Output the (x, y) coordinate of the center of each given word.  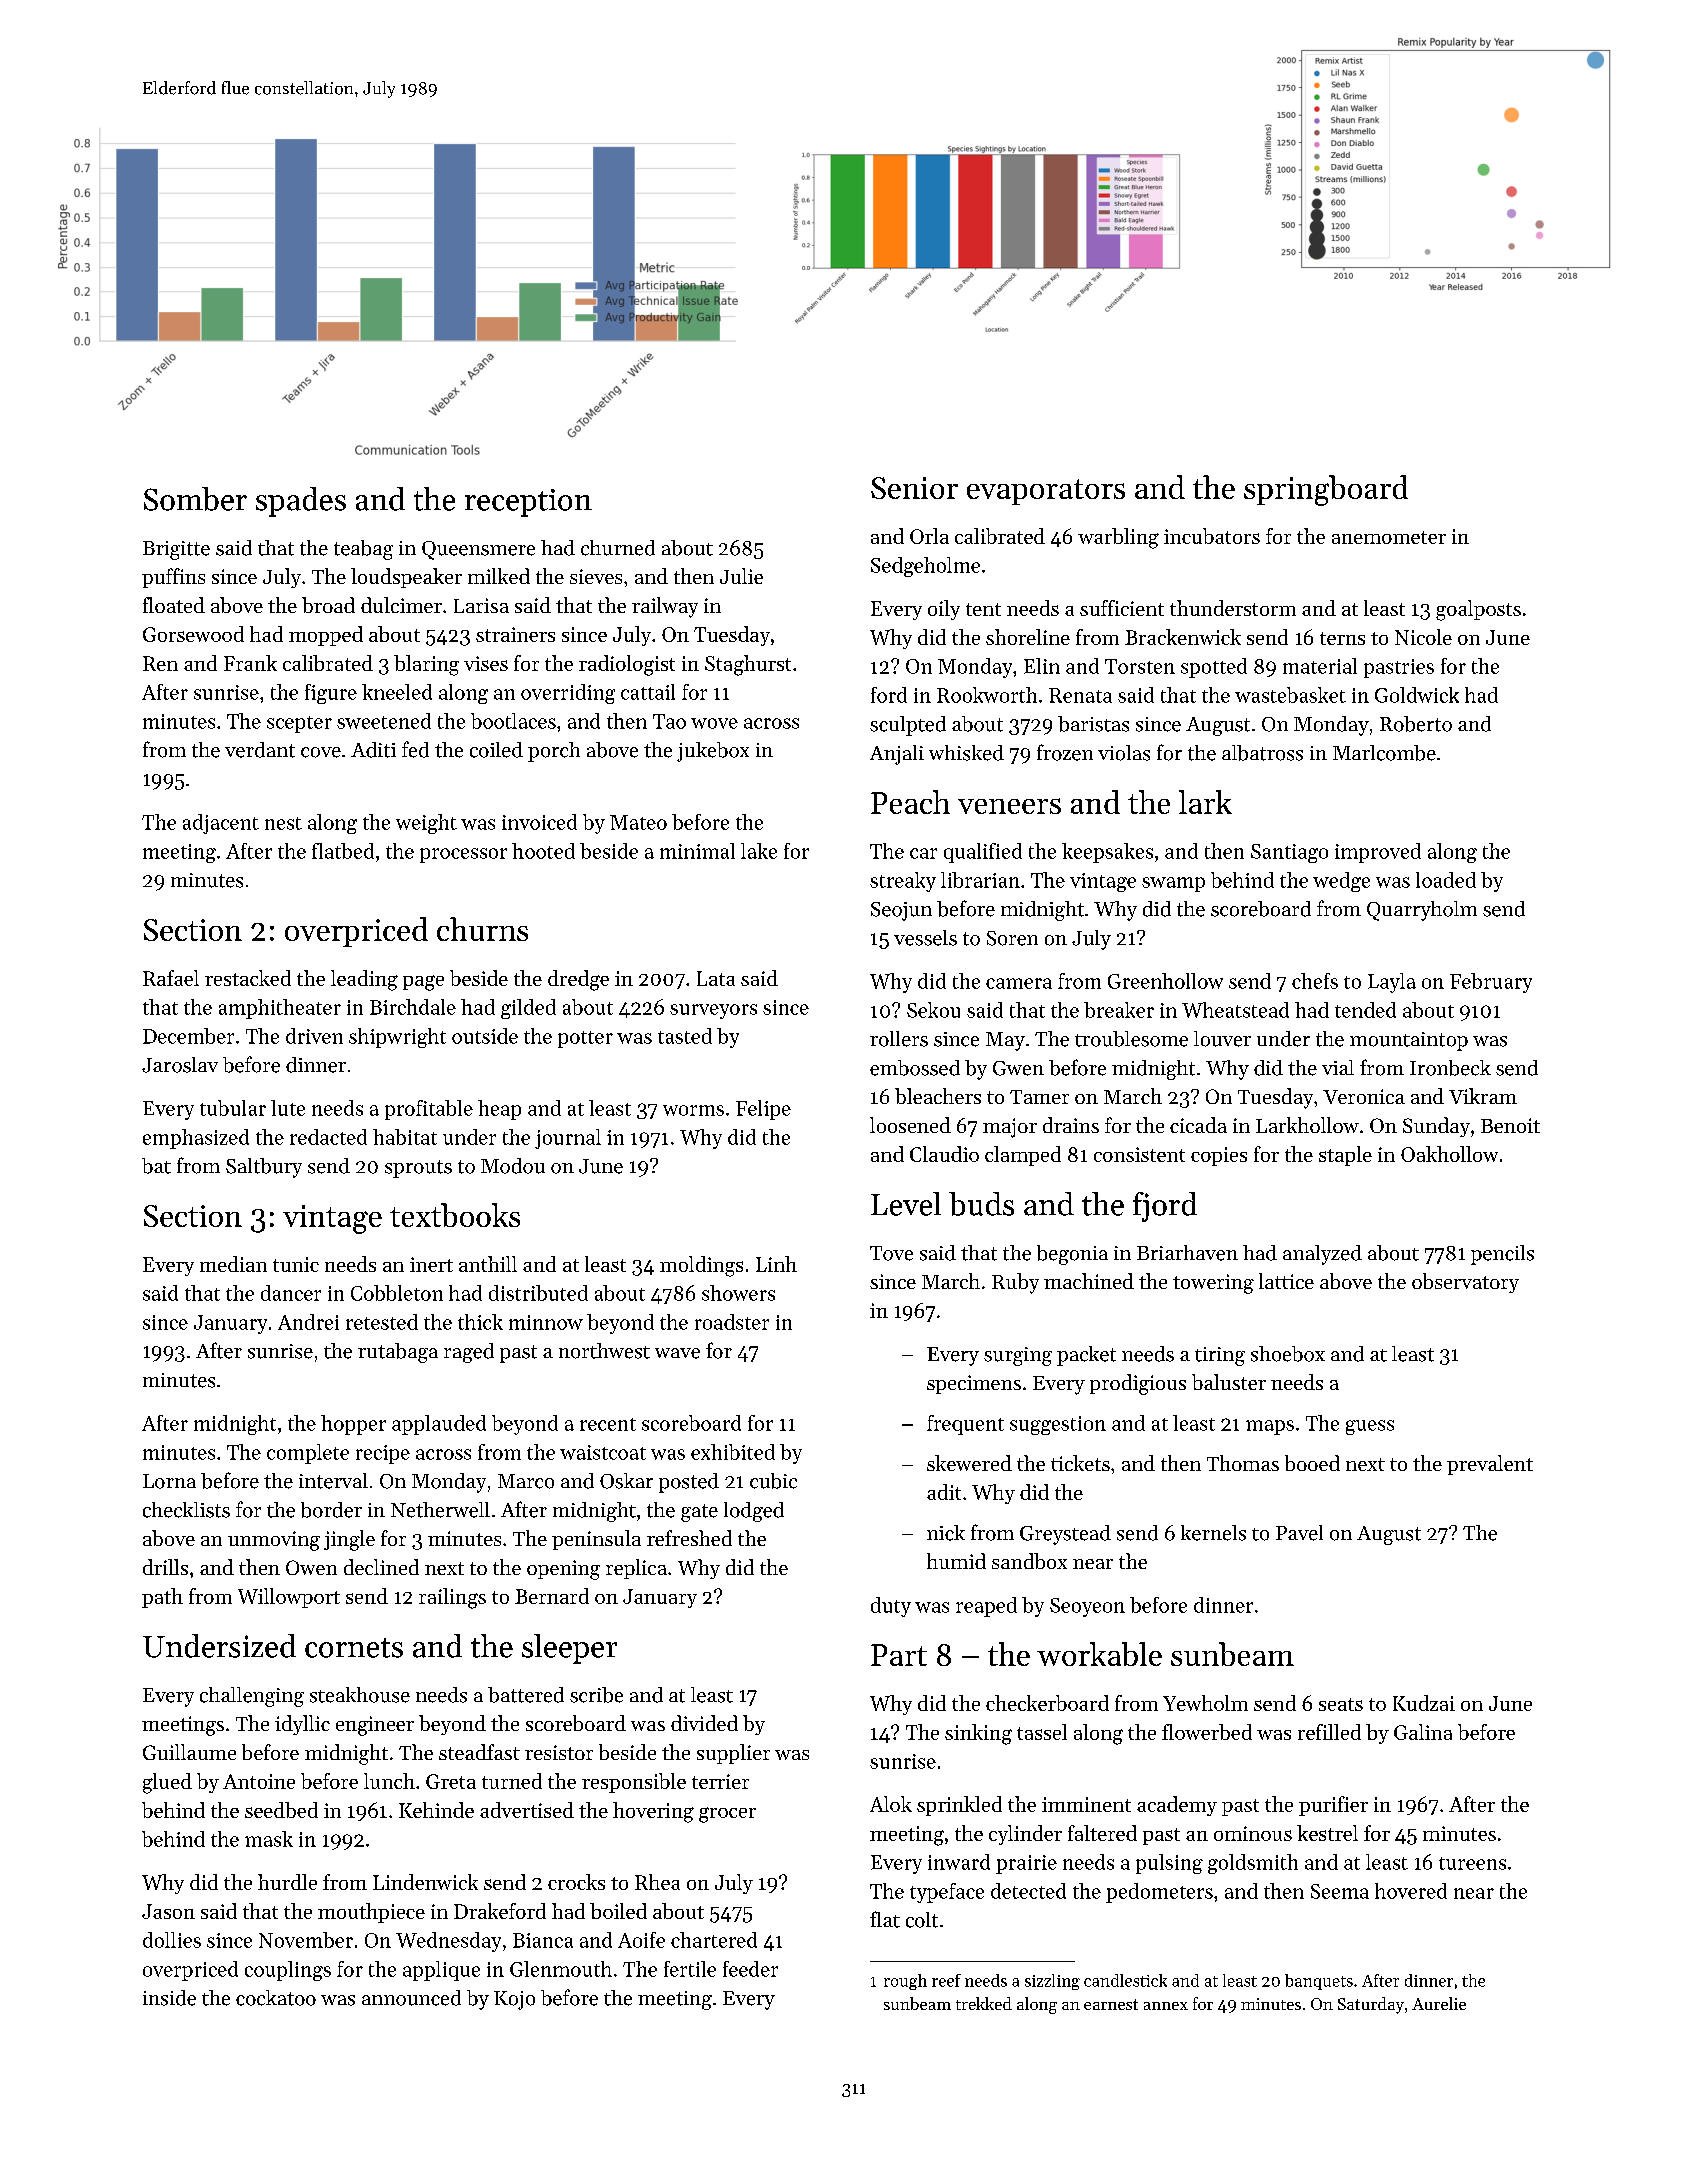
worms (693, 1110)
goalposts (1478, 610)
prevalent (1490, 1465)
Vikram (1483, 1096)
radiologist (627, 665)
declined (381, 1567)
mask (269, 1839)
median (233, 1264)
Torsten (1140, 666)
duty (891, 1607)
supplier (733, 1754)
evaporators (1046, 492)
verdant (260, 750)
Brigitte (176, 550)
